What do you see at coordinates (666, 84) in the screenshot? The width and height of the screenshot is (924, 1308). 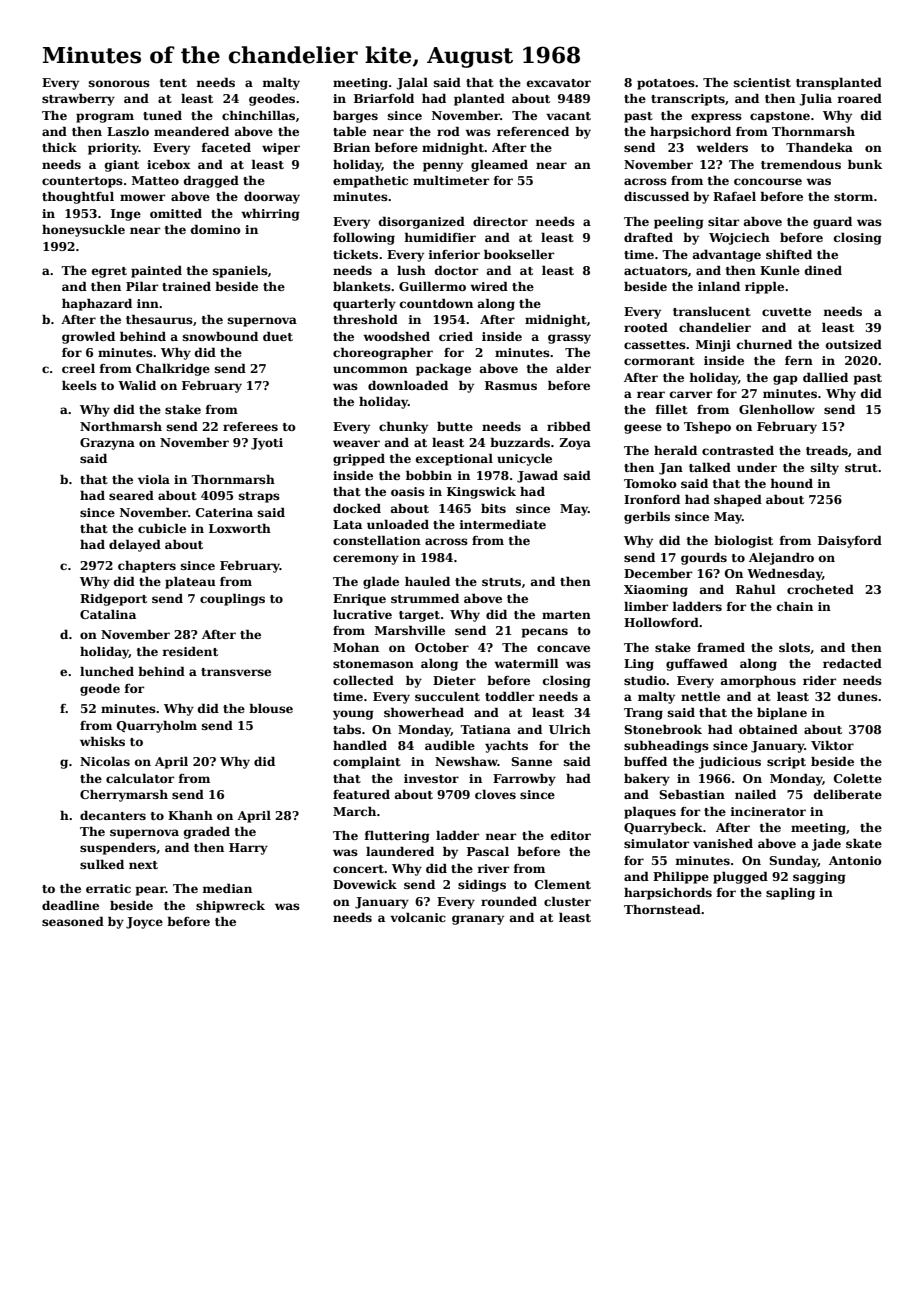 I see `potatoes` at bounding box center [666, 84].
